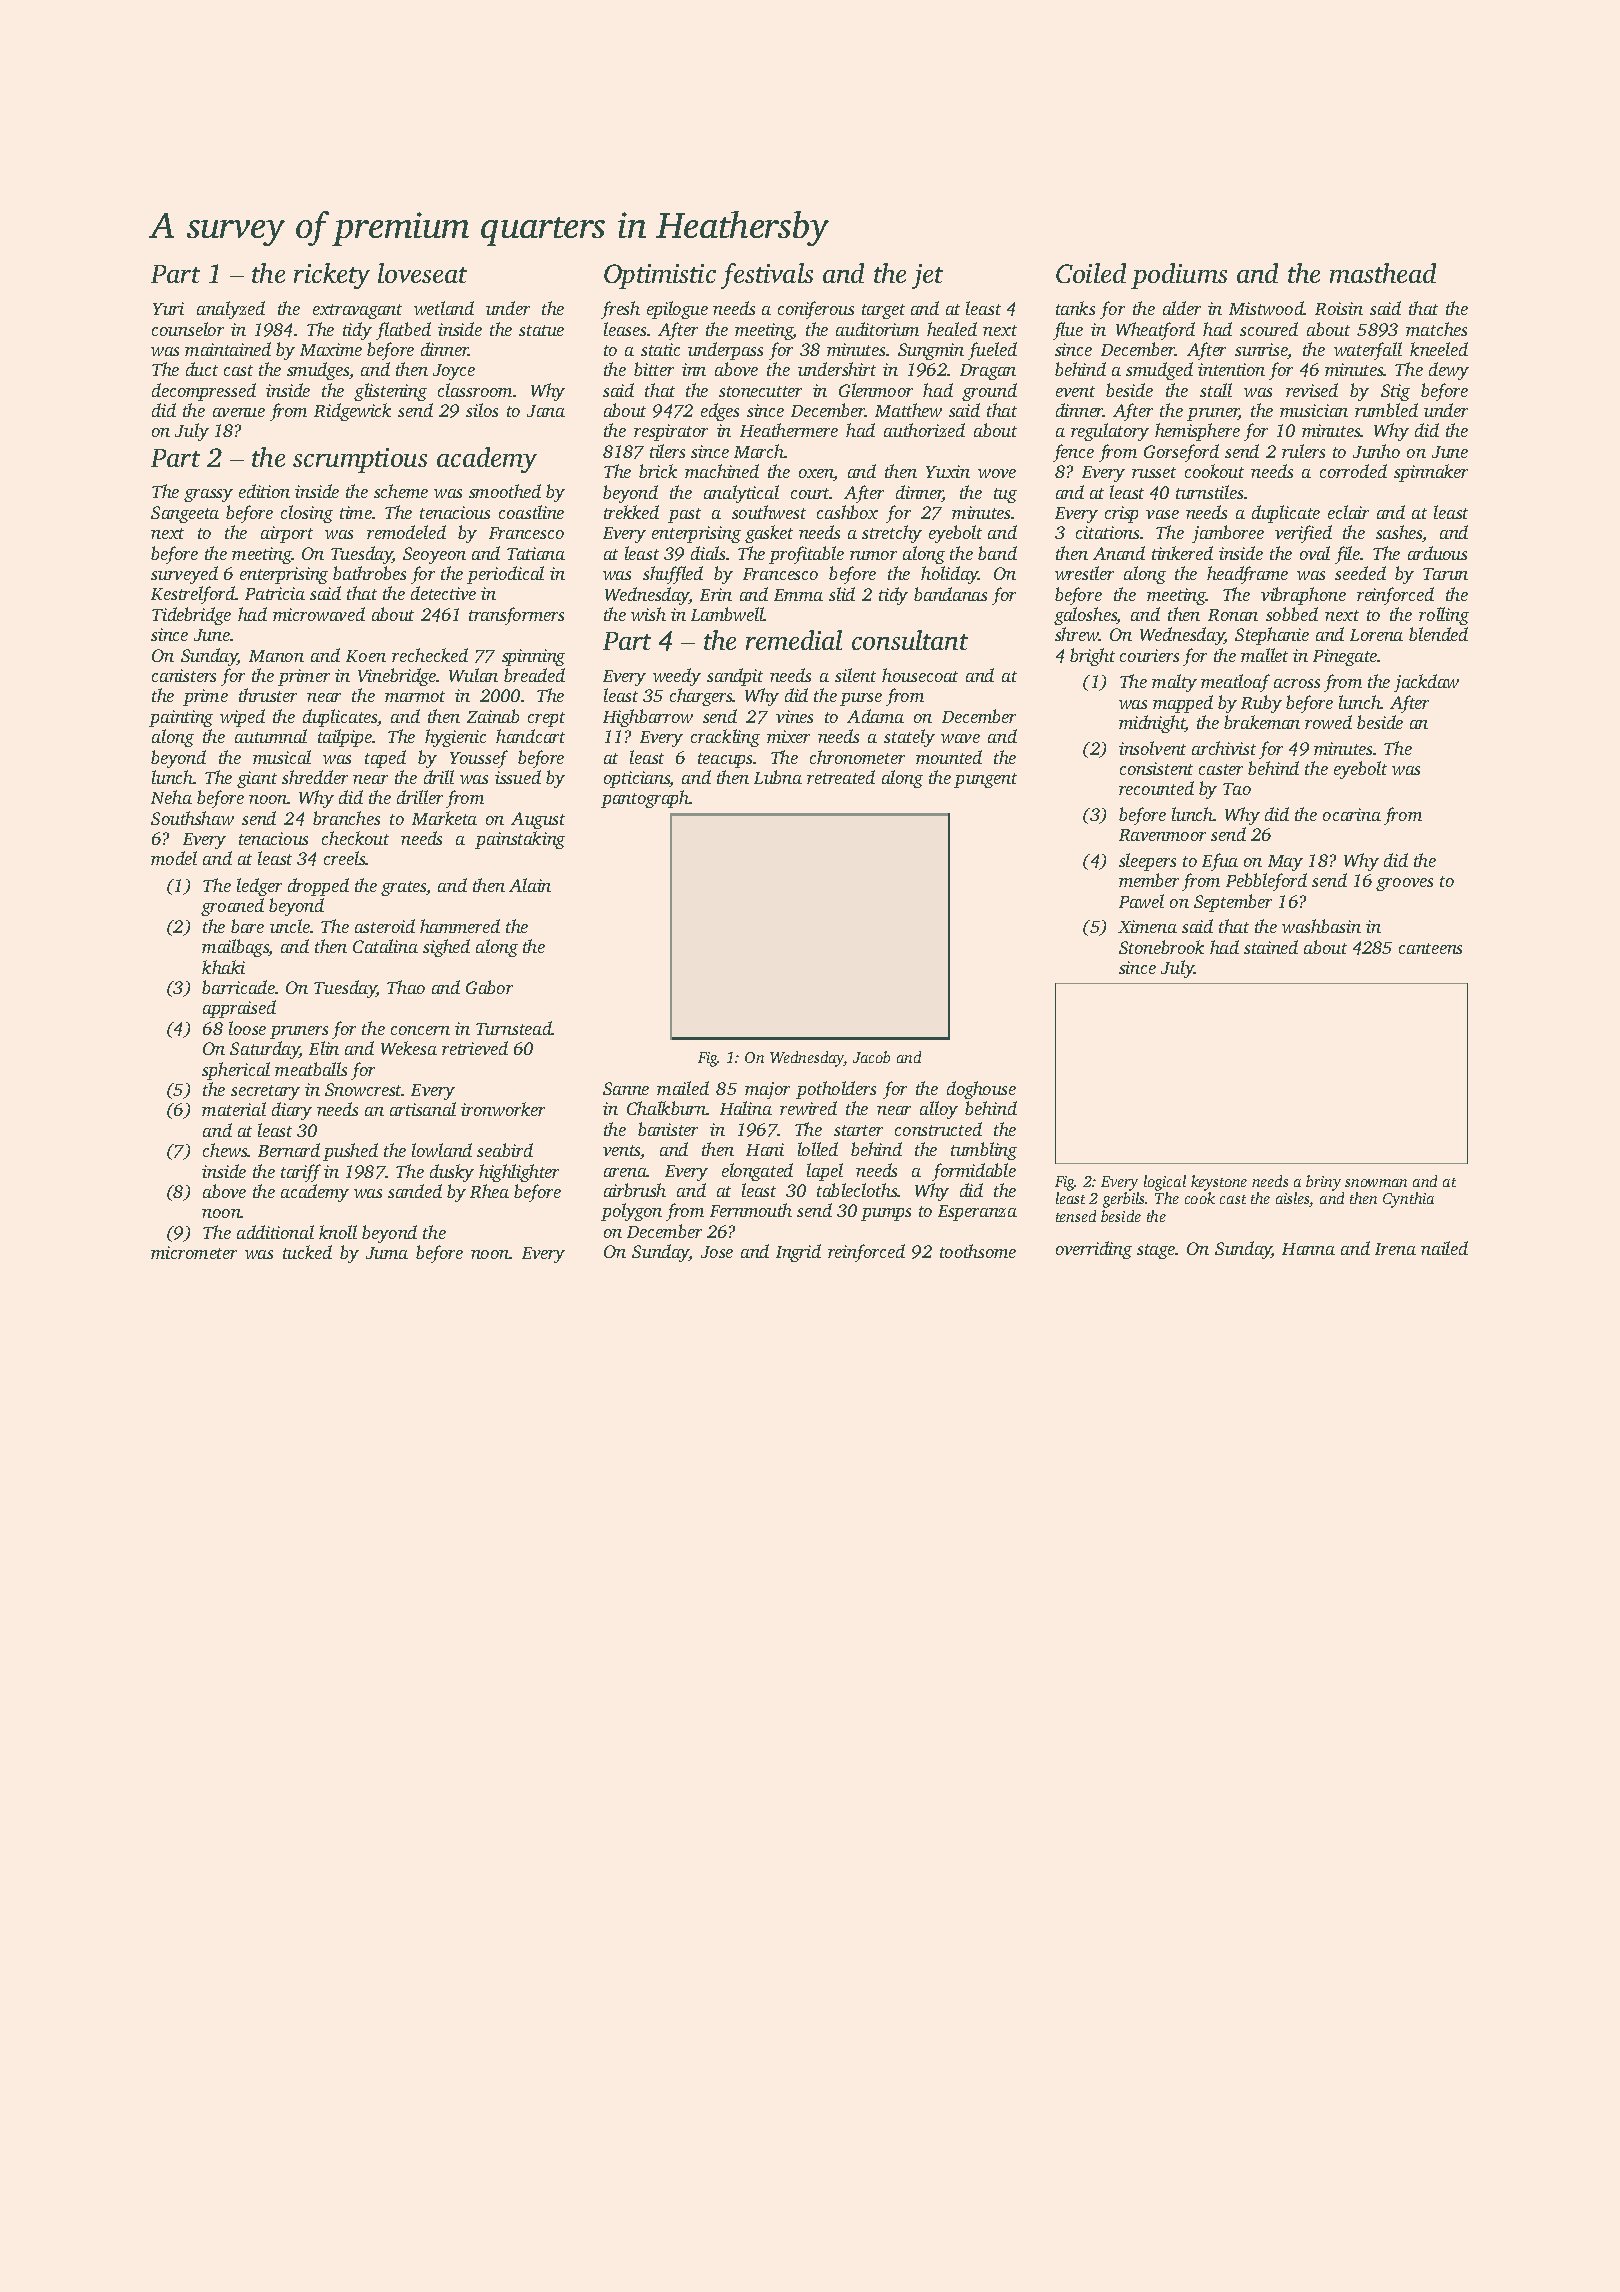 Image resolution: width=1620 pixels, height=2292 pixels. I want to click on canteens, so click(1430, 948).
